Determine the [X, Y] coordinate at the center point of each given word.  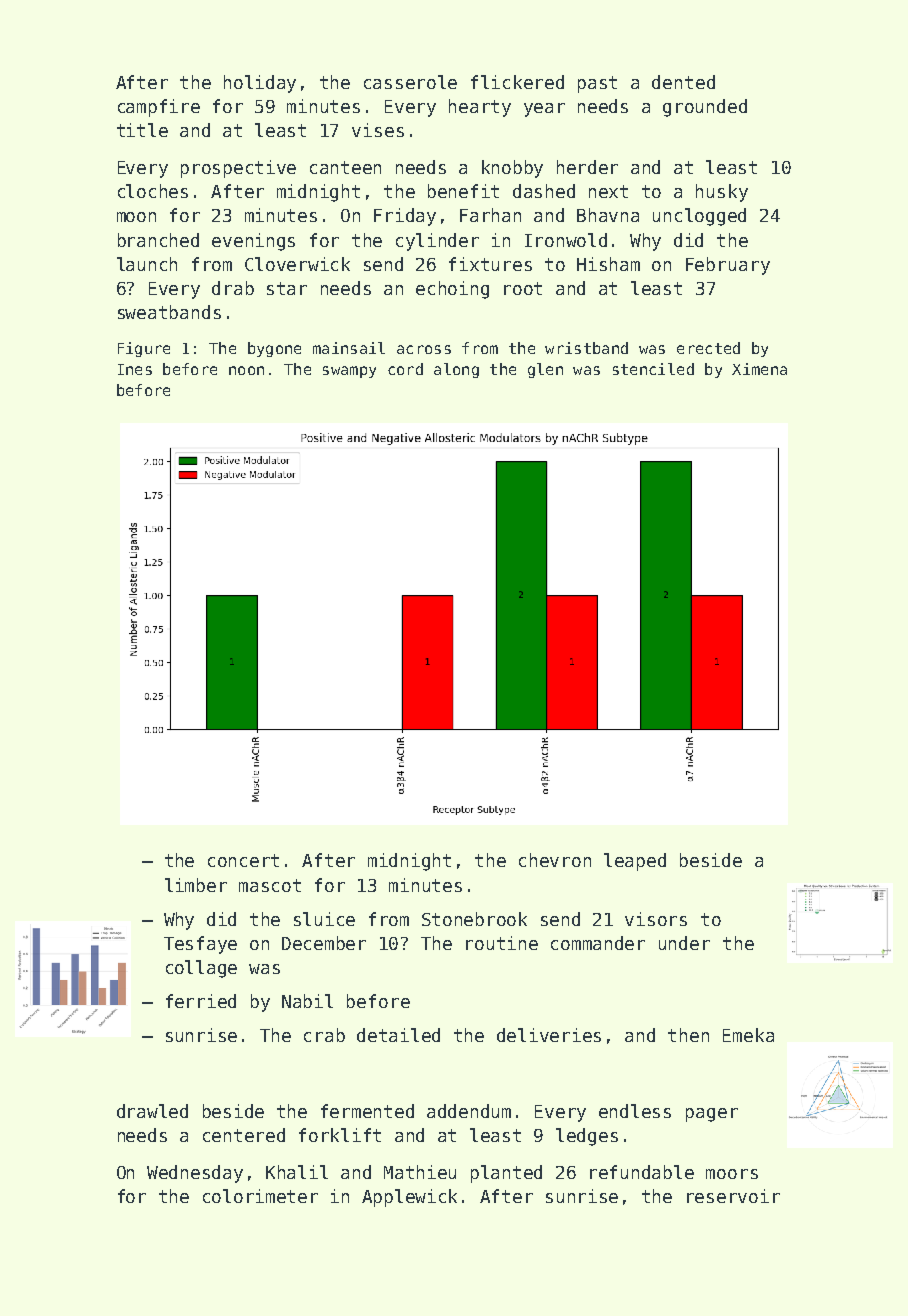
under [684, 943]
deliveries [549, 1035]
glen [545, 370]
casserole [410, 82]
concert [243, 860]
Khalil [297, 1172]
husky [722, 193]
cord [405, 369]
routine [502, 943]
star [287, 288]
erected [708, 348]
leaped [635, 862]
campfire [159, 108]
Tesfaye [200, 945]
